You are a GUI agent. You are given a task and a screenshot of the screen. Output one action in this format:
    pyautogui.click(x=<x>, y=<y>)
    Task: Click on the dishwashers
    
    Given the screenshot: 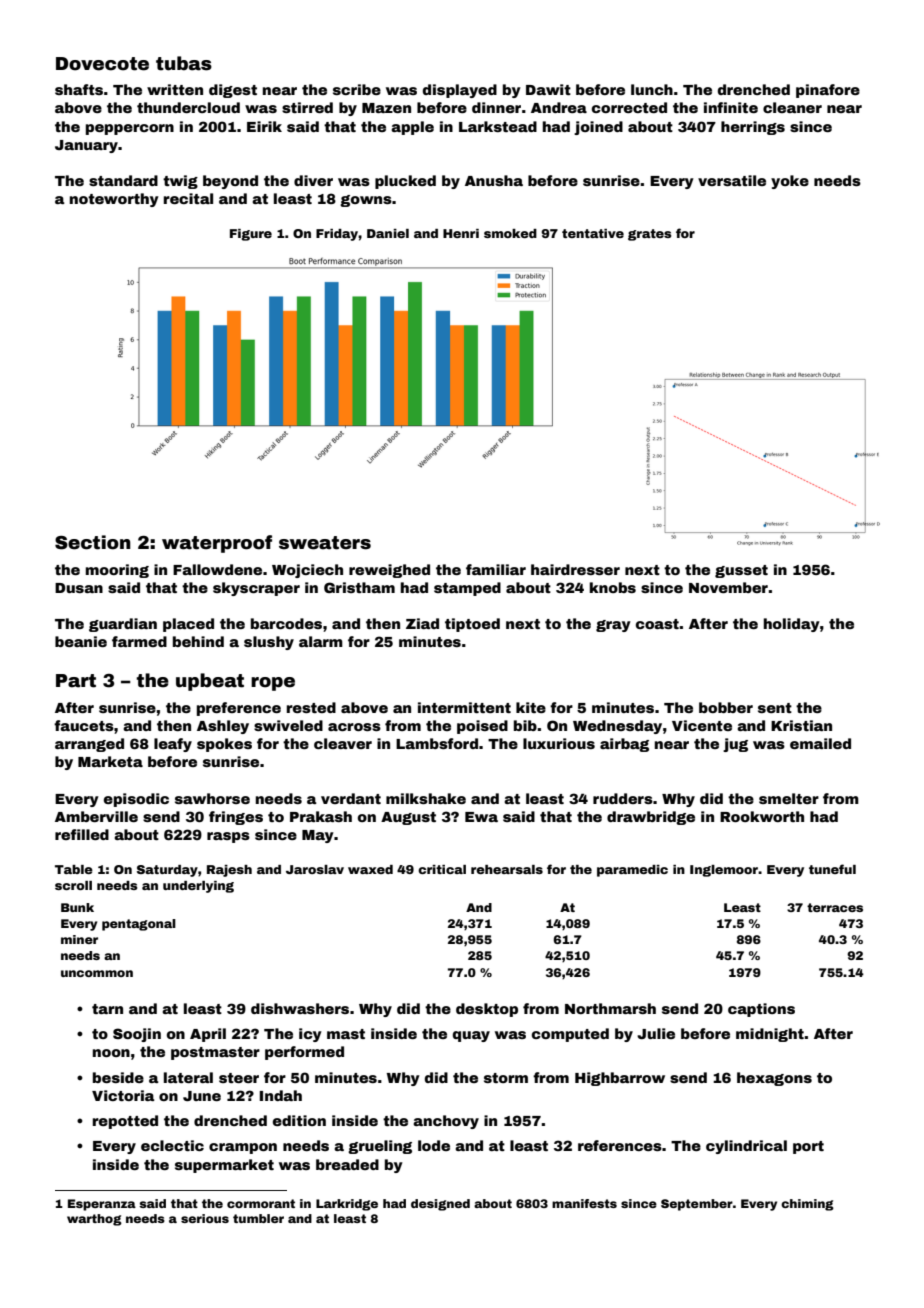 What is the action you would take?
    pyautogui.click(x=300, y=1008)
